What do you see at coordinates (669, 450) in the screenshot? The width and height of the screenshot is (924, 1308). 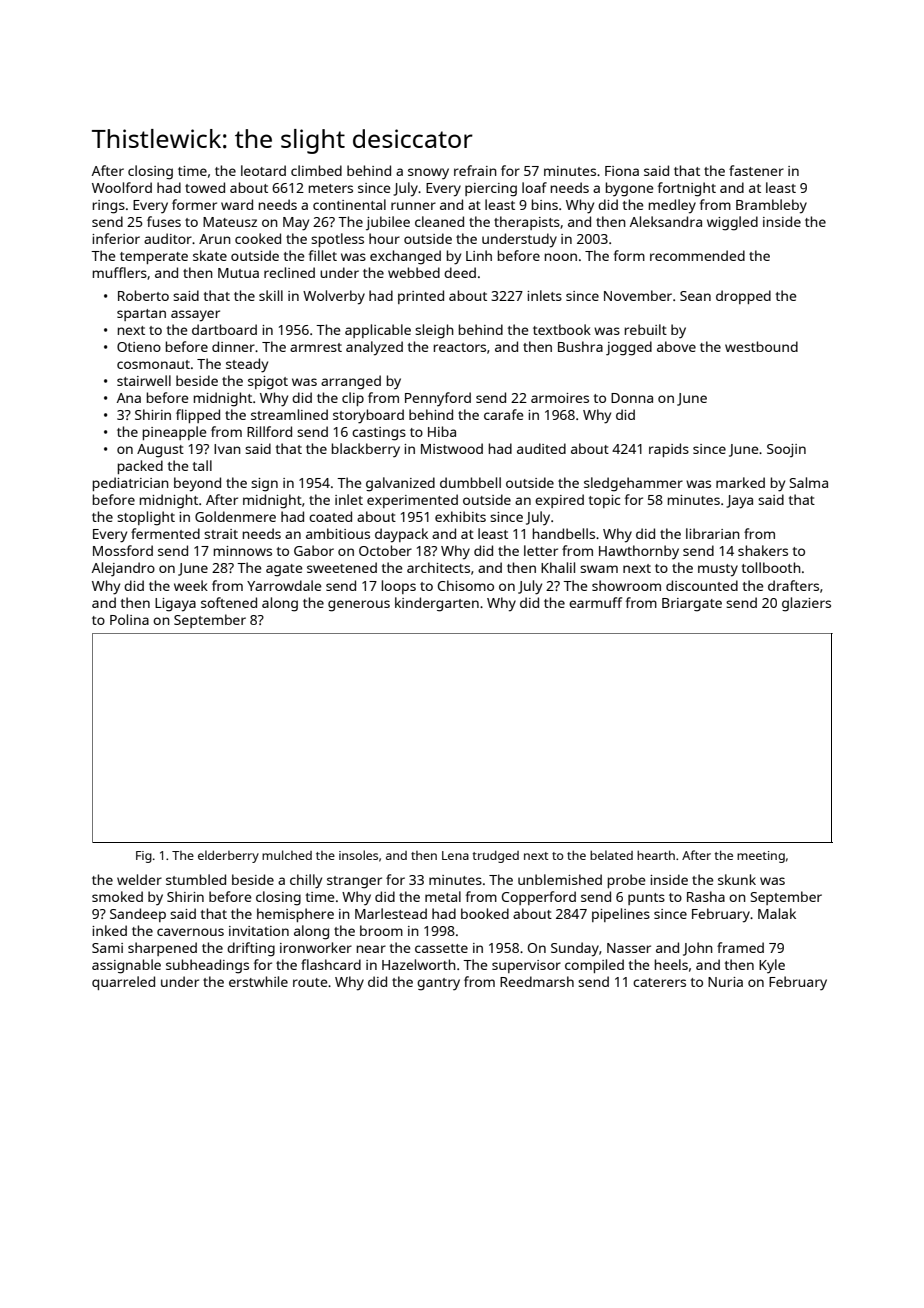 I see `rapids` at bounding box center [669, 450].
